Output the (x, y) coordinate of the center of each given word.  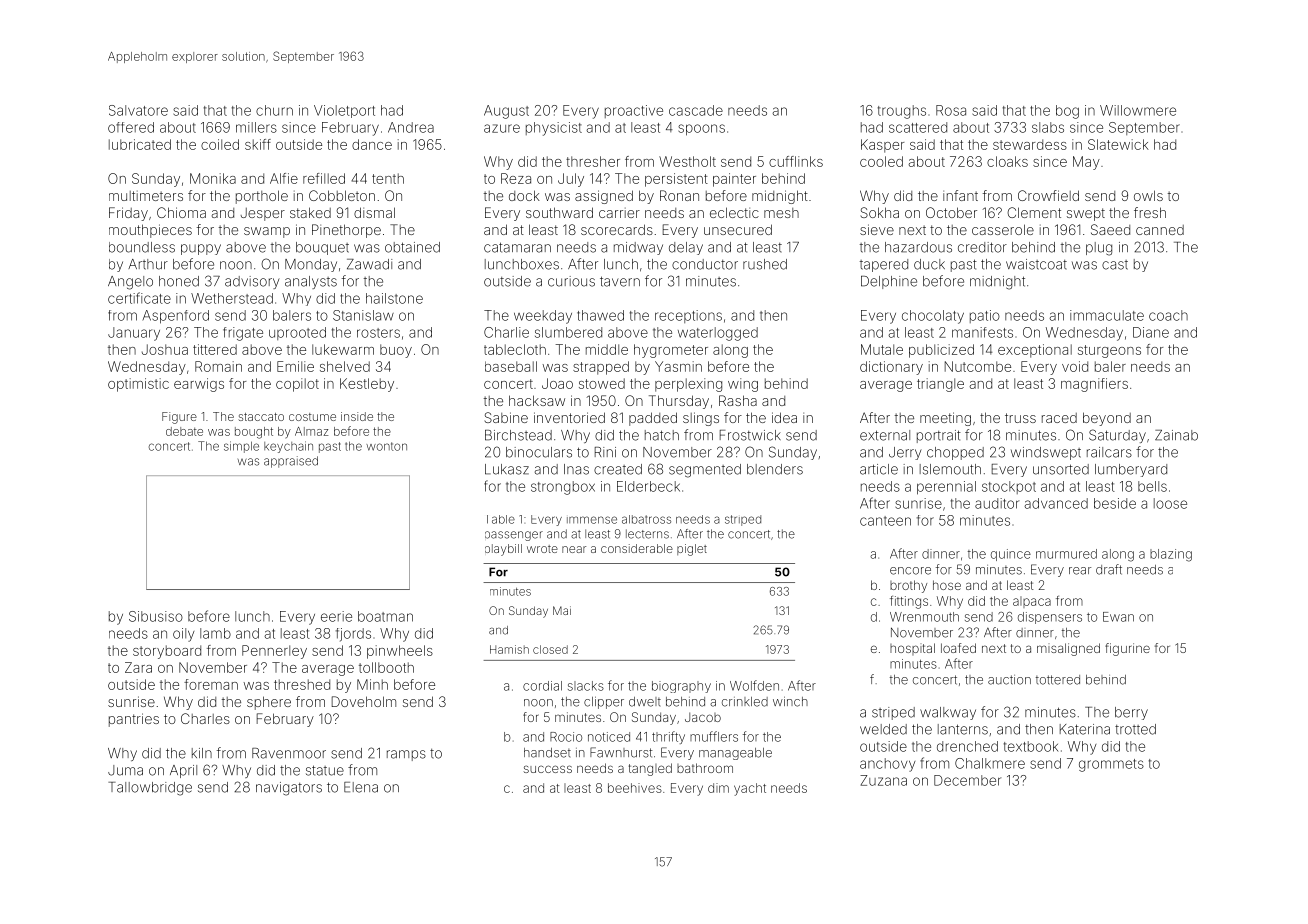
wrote (542, 549)
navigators (289, 789)
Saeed (1110, 229)
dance (372, 144)
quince (1011, 555)
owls (1148, 195)
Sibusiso (156, 616)
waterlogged (718, 334)
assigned (604, 197)
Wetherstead (232, 298)
